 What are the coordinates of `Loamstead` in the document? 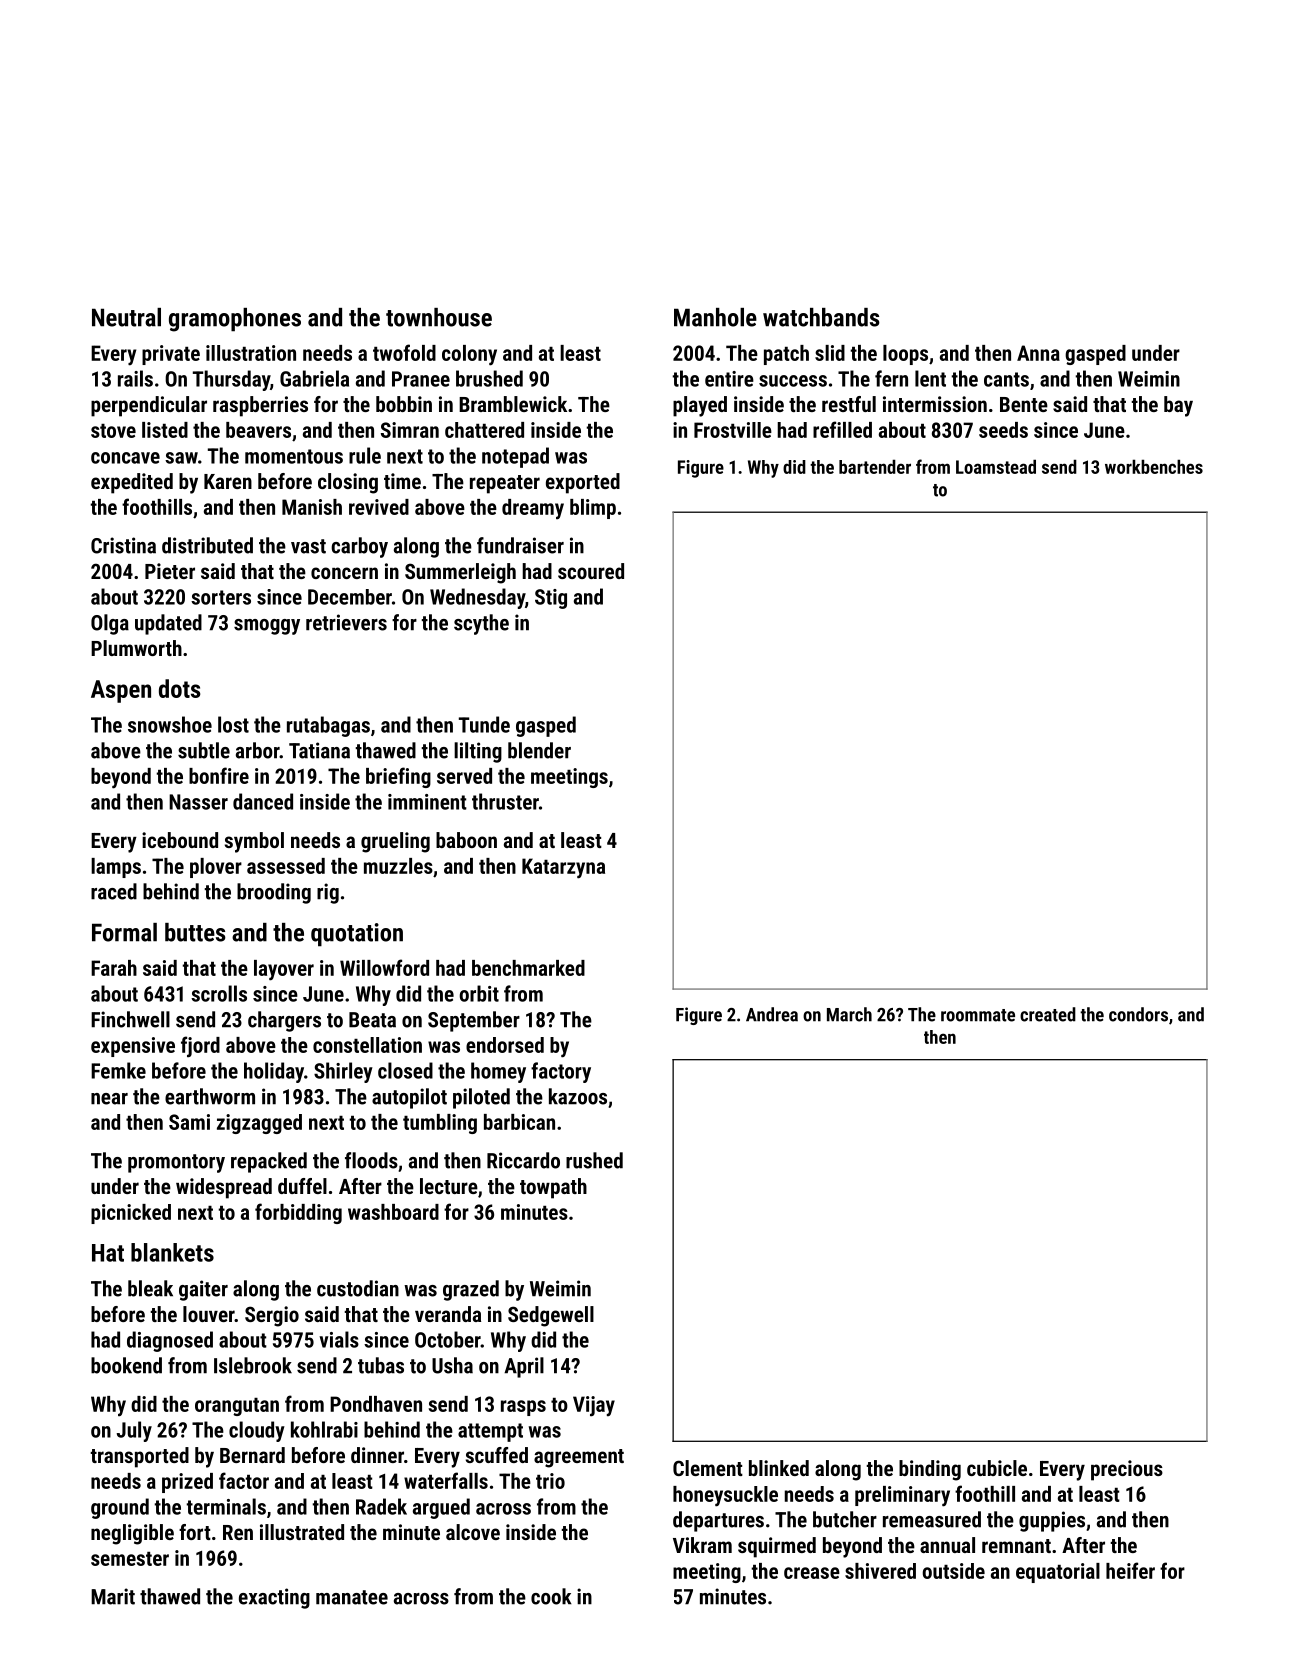 It's located at (996, 466).
